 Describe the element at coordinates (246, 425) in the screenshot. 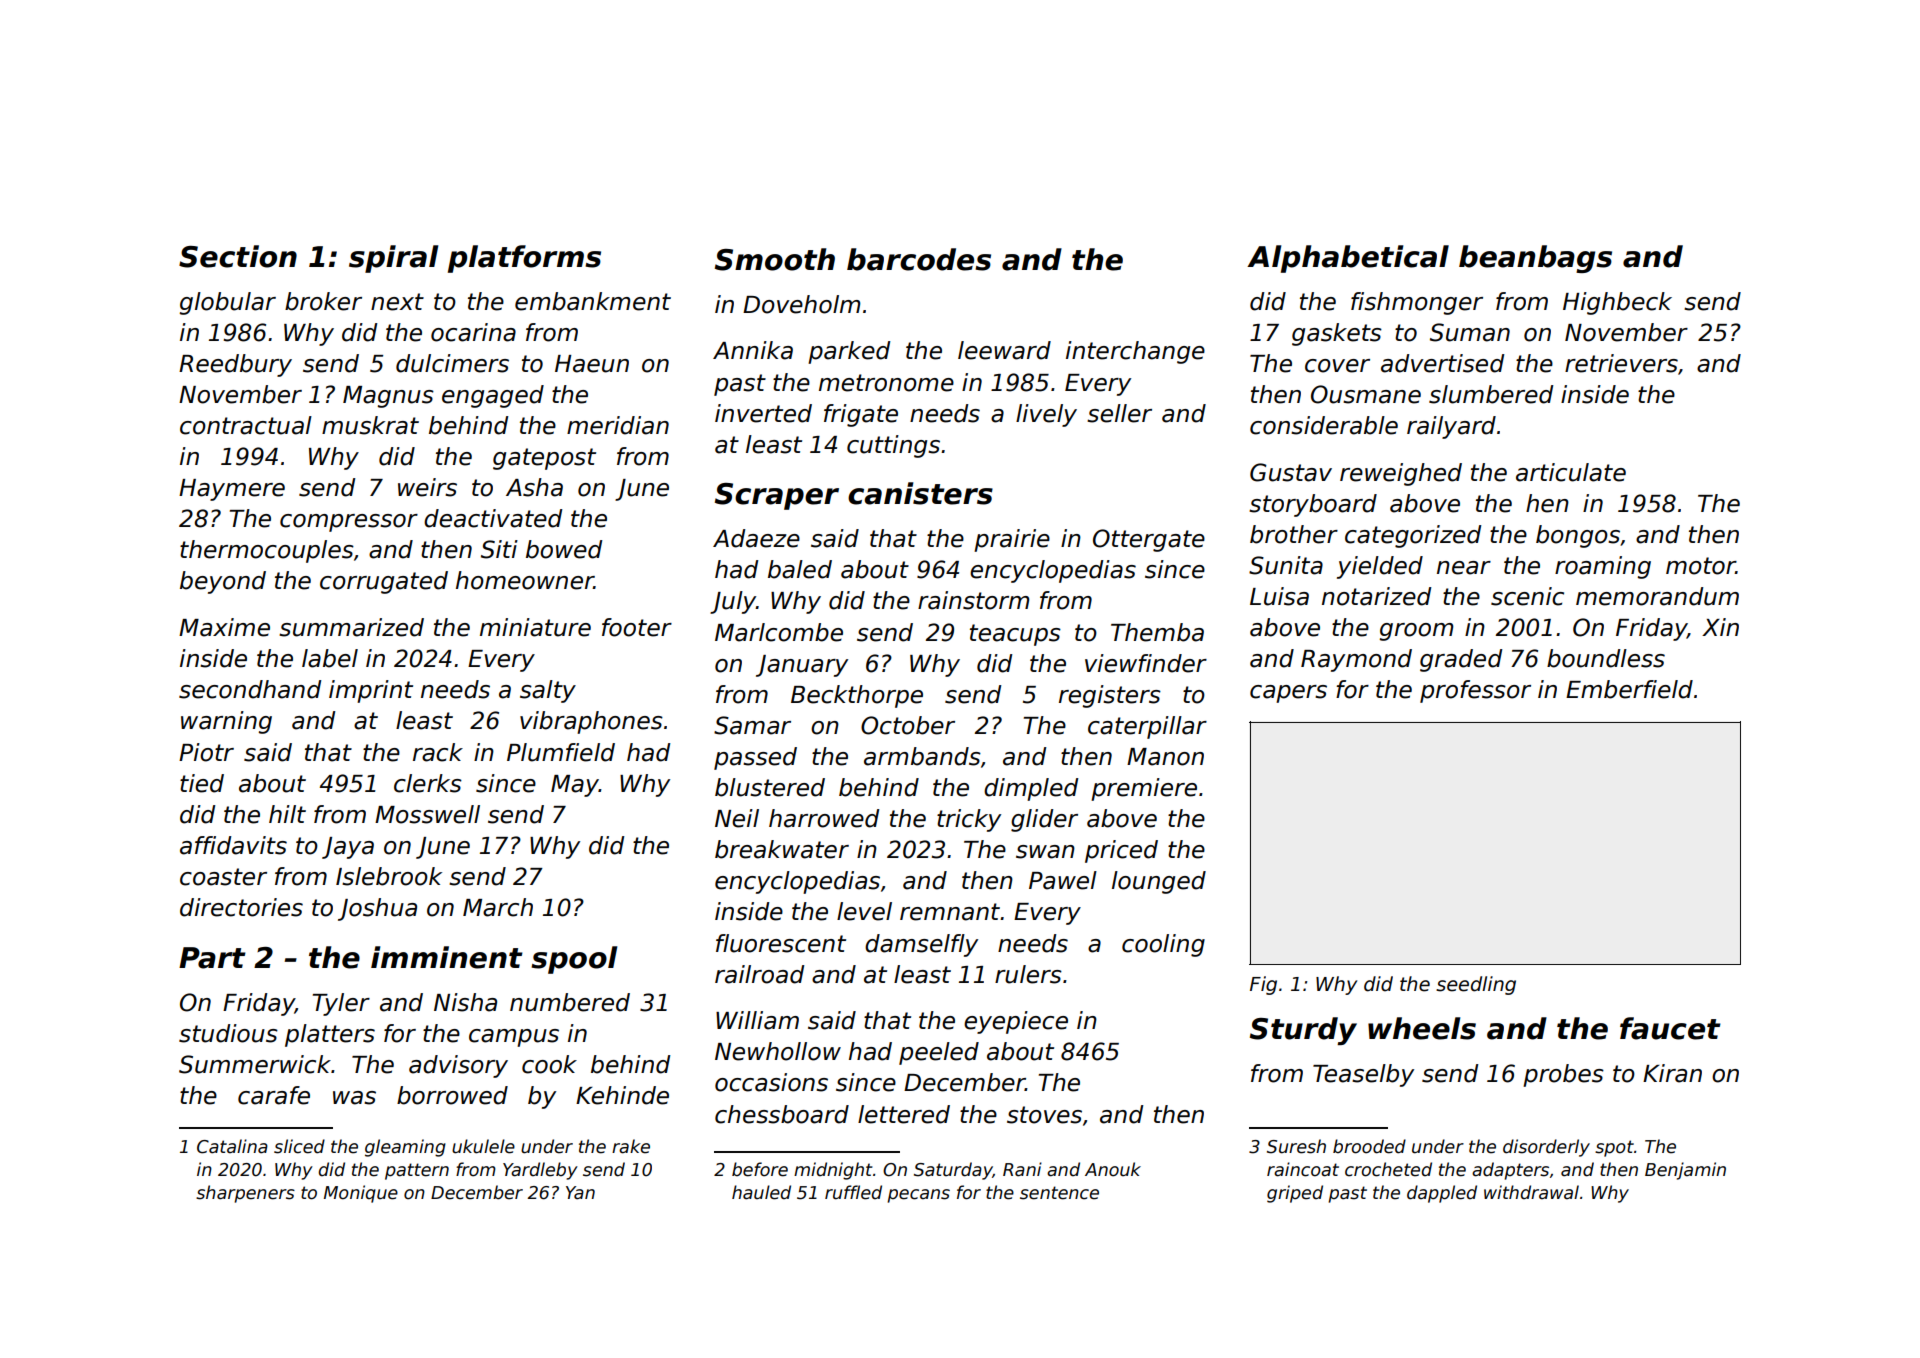

I see `contractual` at that location.
